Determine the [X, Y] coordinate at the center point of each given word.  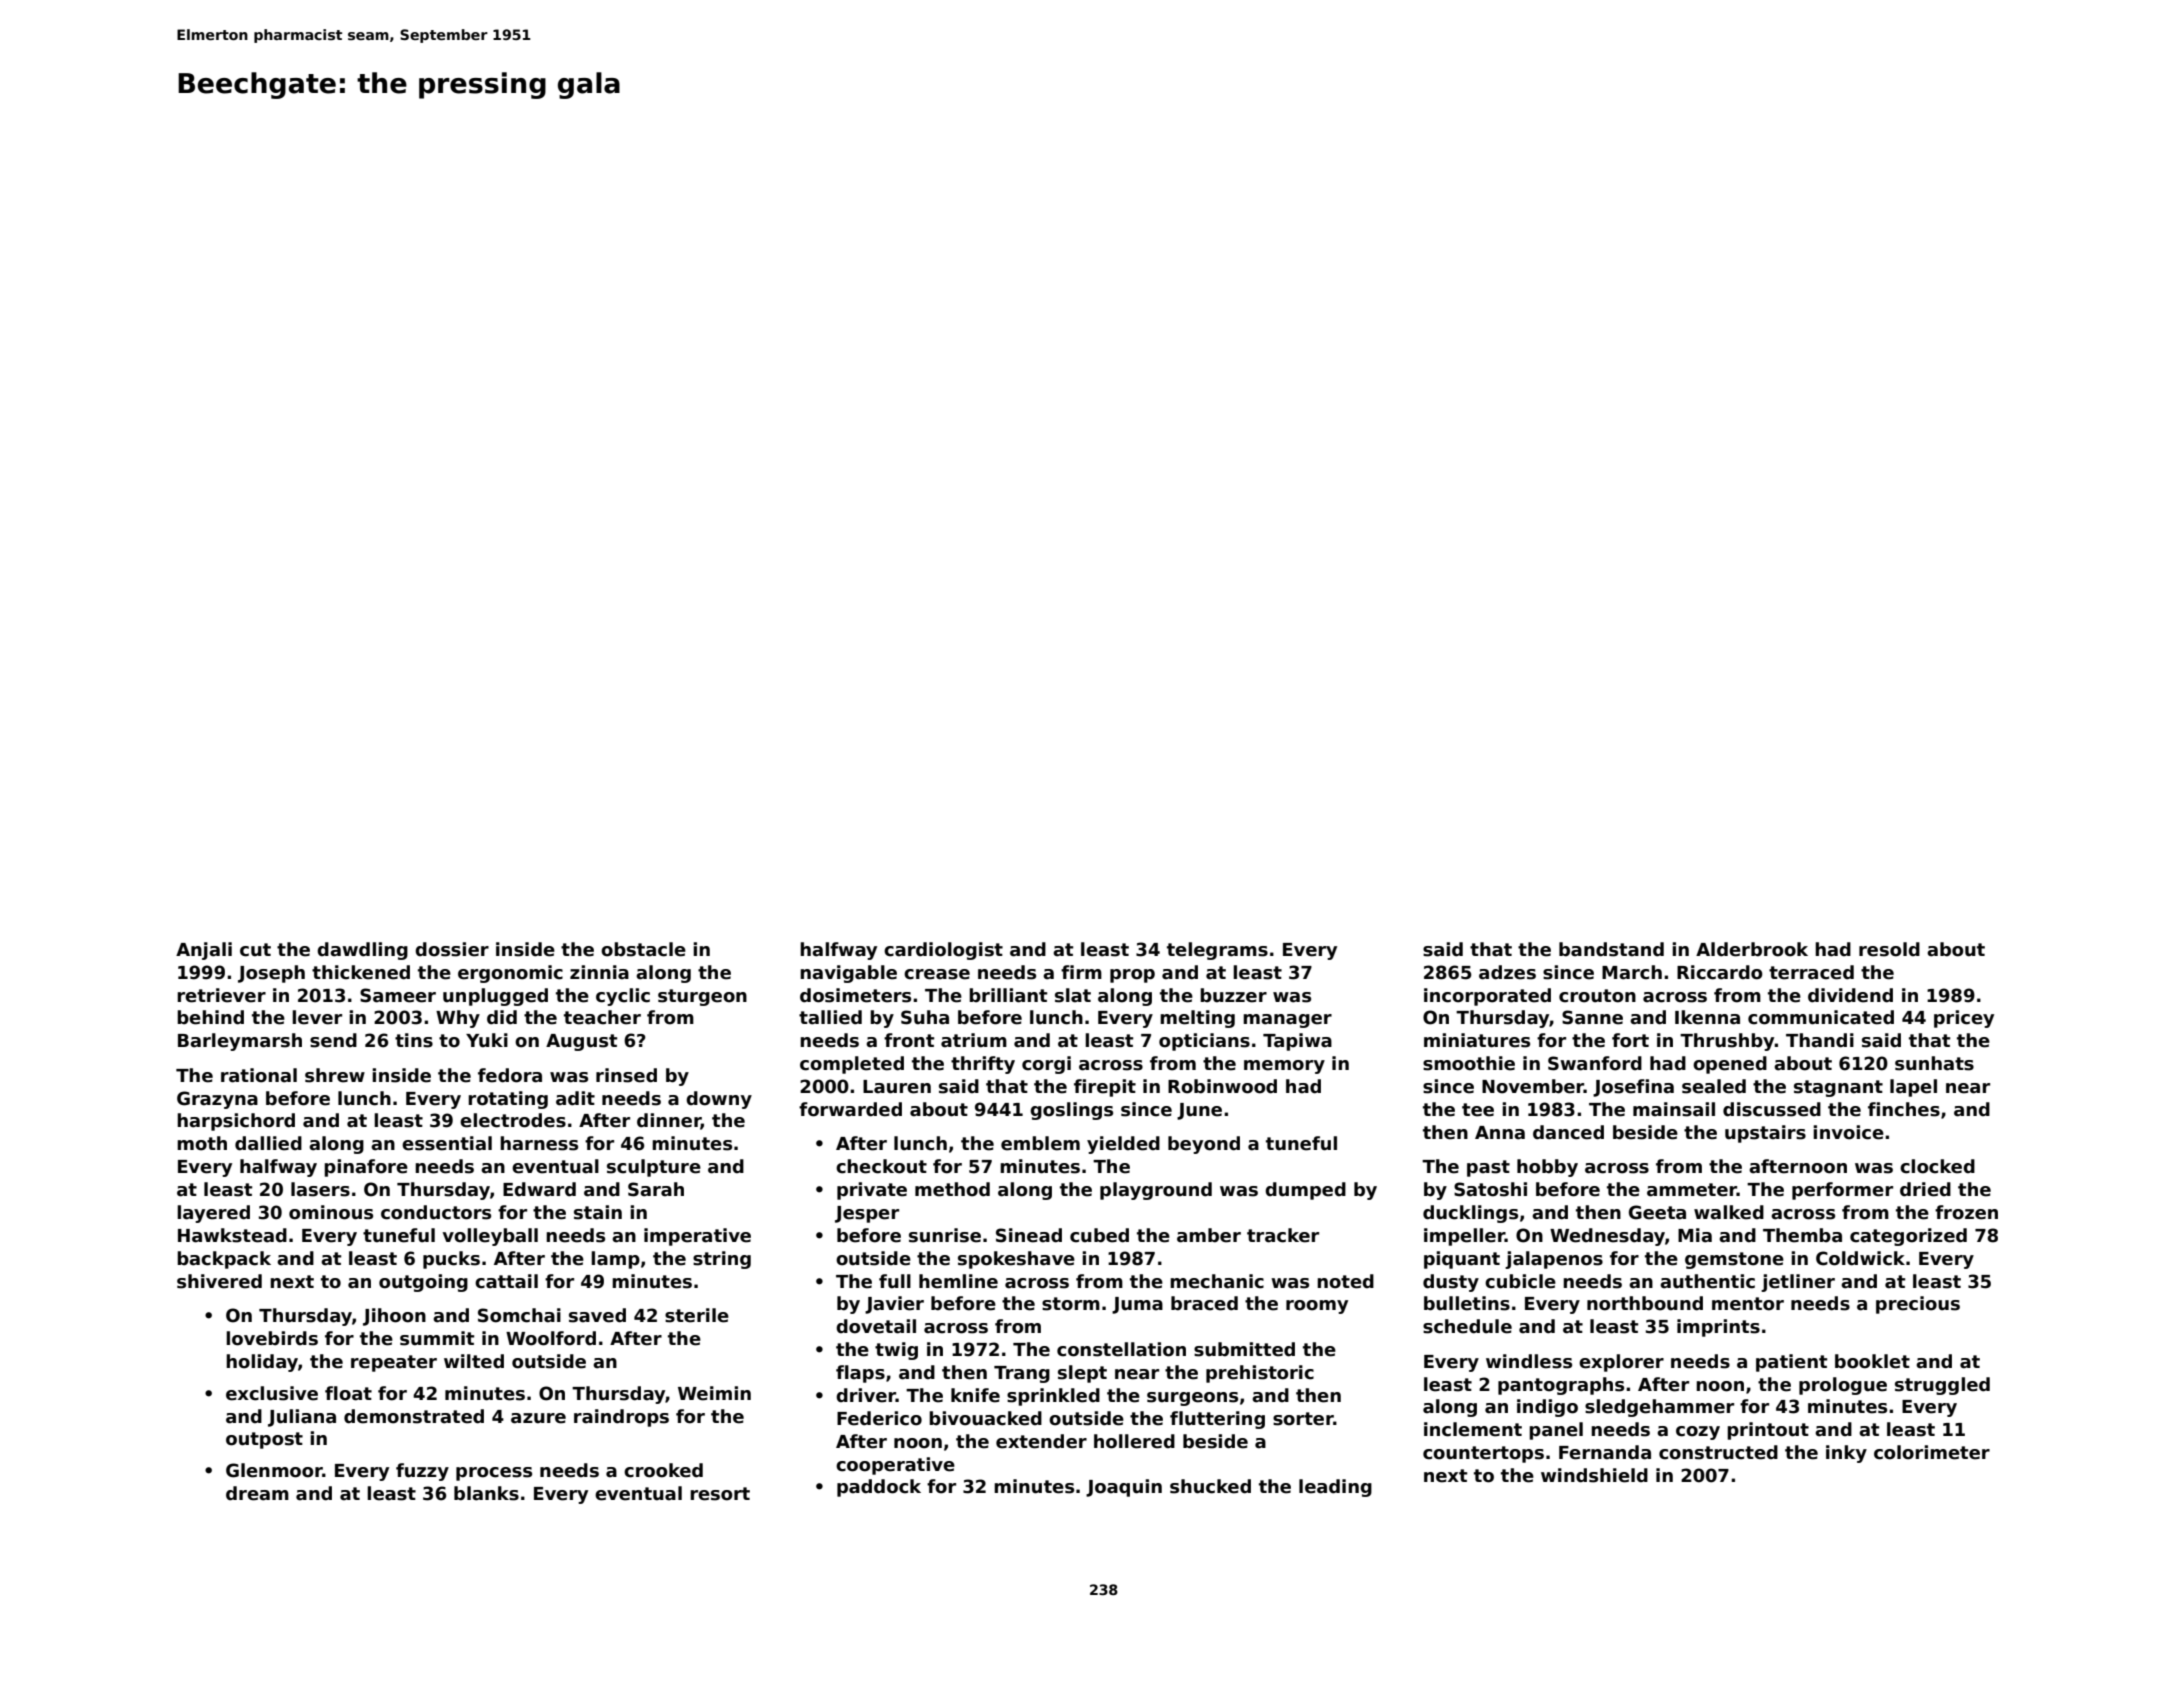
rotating [508, 1100]
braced [1204, 1303]
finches [1904, 1109]
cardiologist [943, 951]
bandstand [1611, 949]
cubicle [1520, 1281]
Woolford [551, 1338]
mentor [1748, 1304]
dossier [452, 949]
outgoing [423, 1283]
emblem [1040, 1143]
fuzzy [422, 1472]
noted [1345, 1281]
